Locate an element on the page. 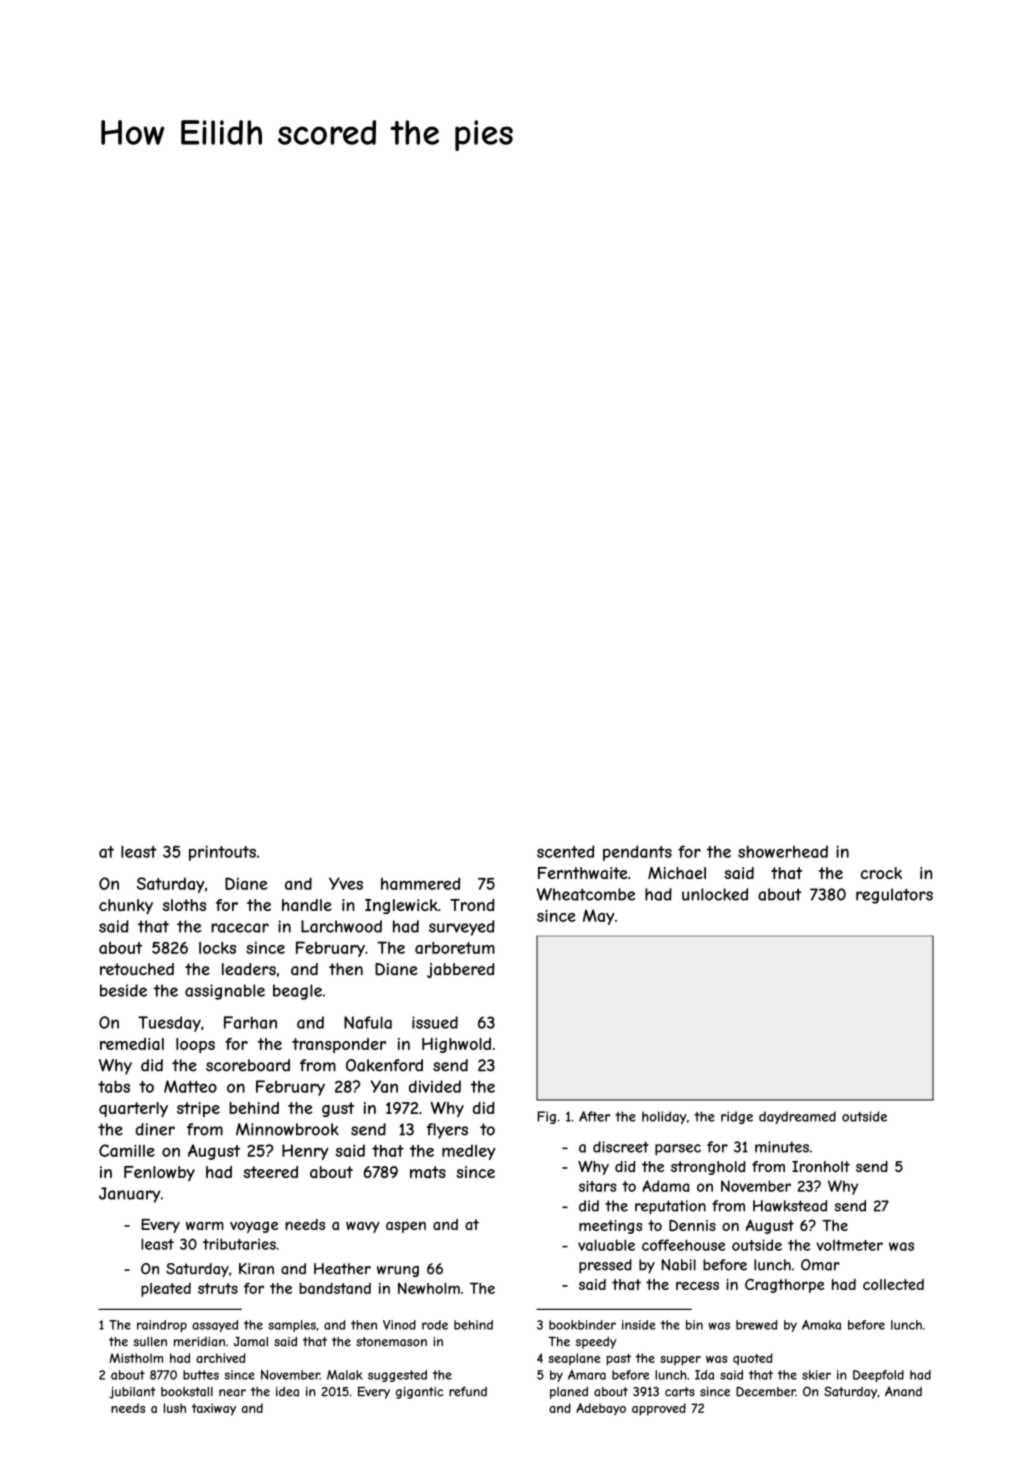  Ironholt is located at coordinates (821, 1166).
